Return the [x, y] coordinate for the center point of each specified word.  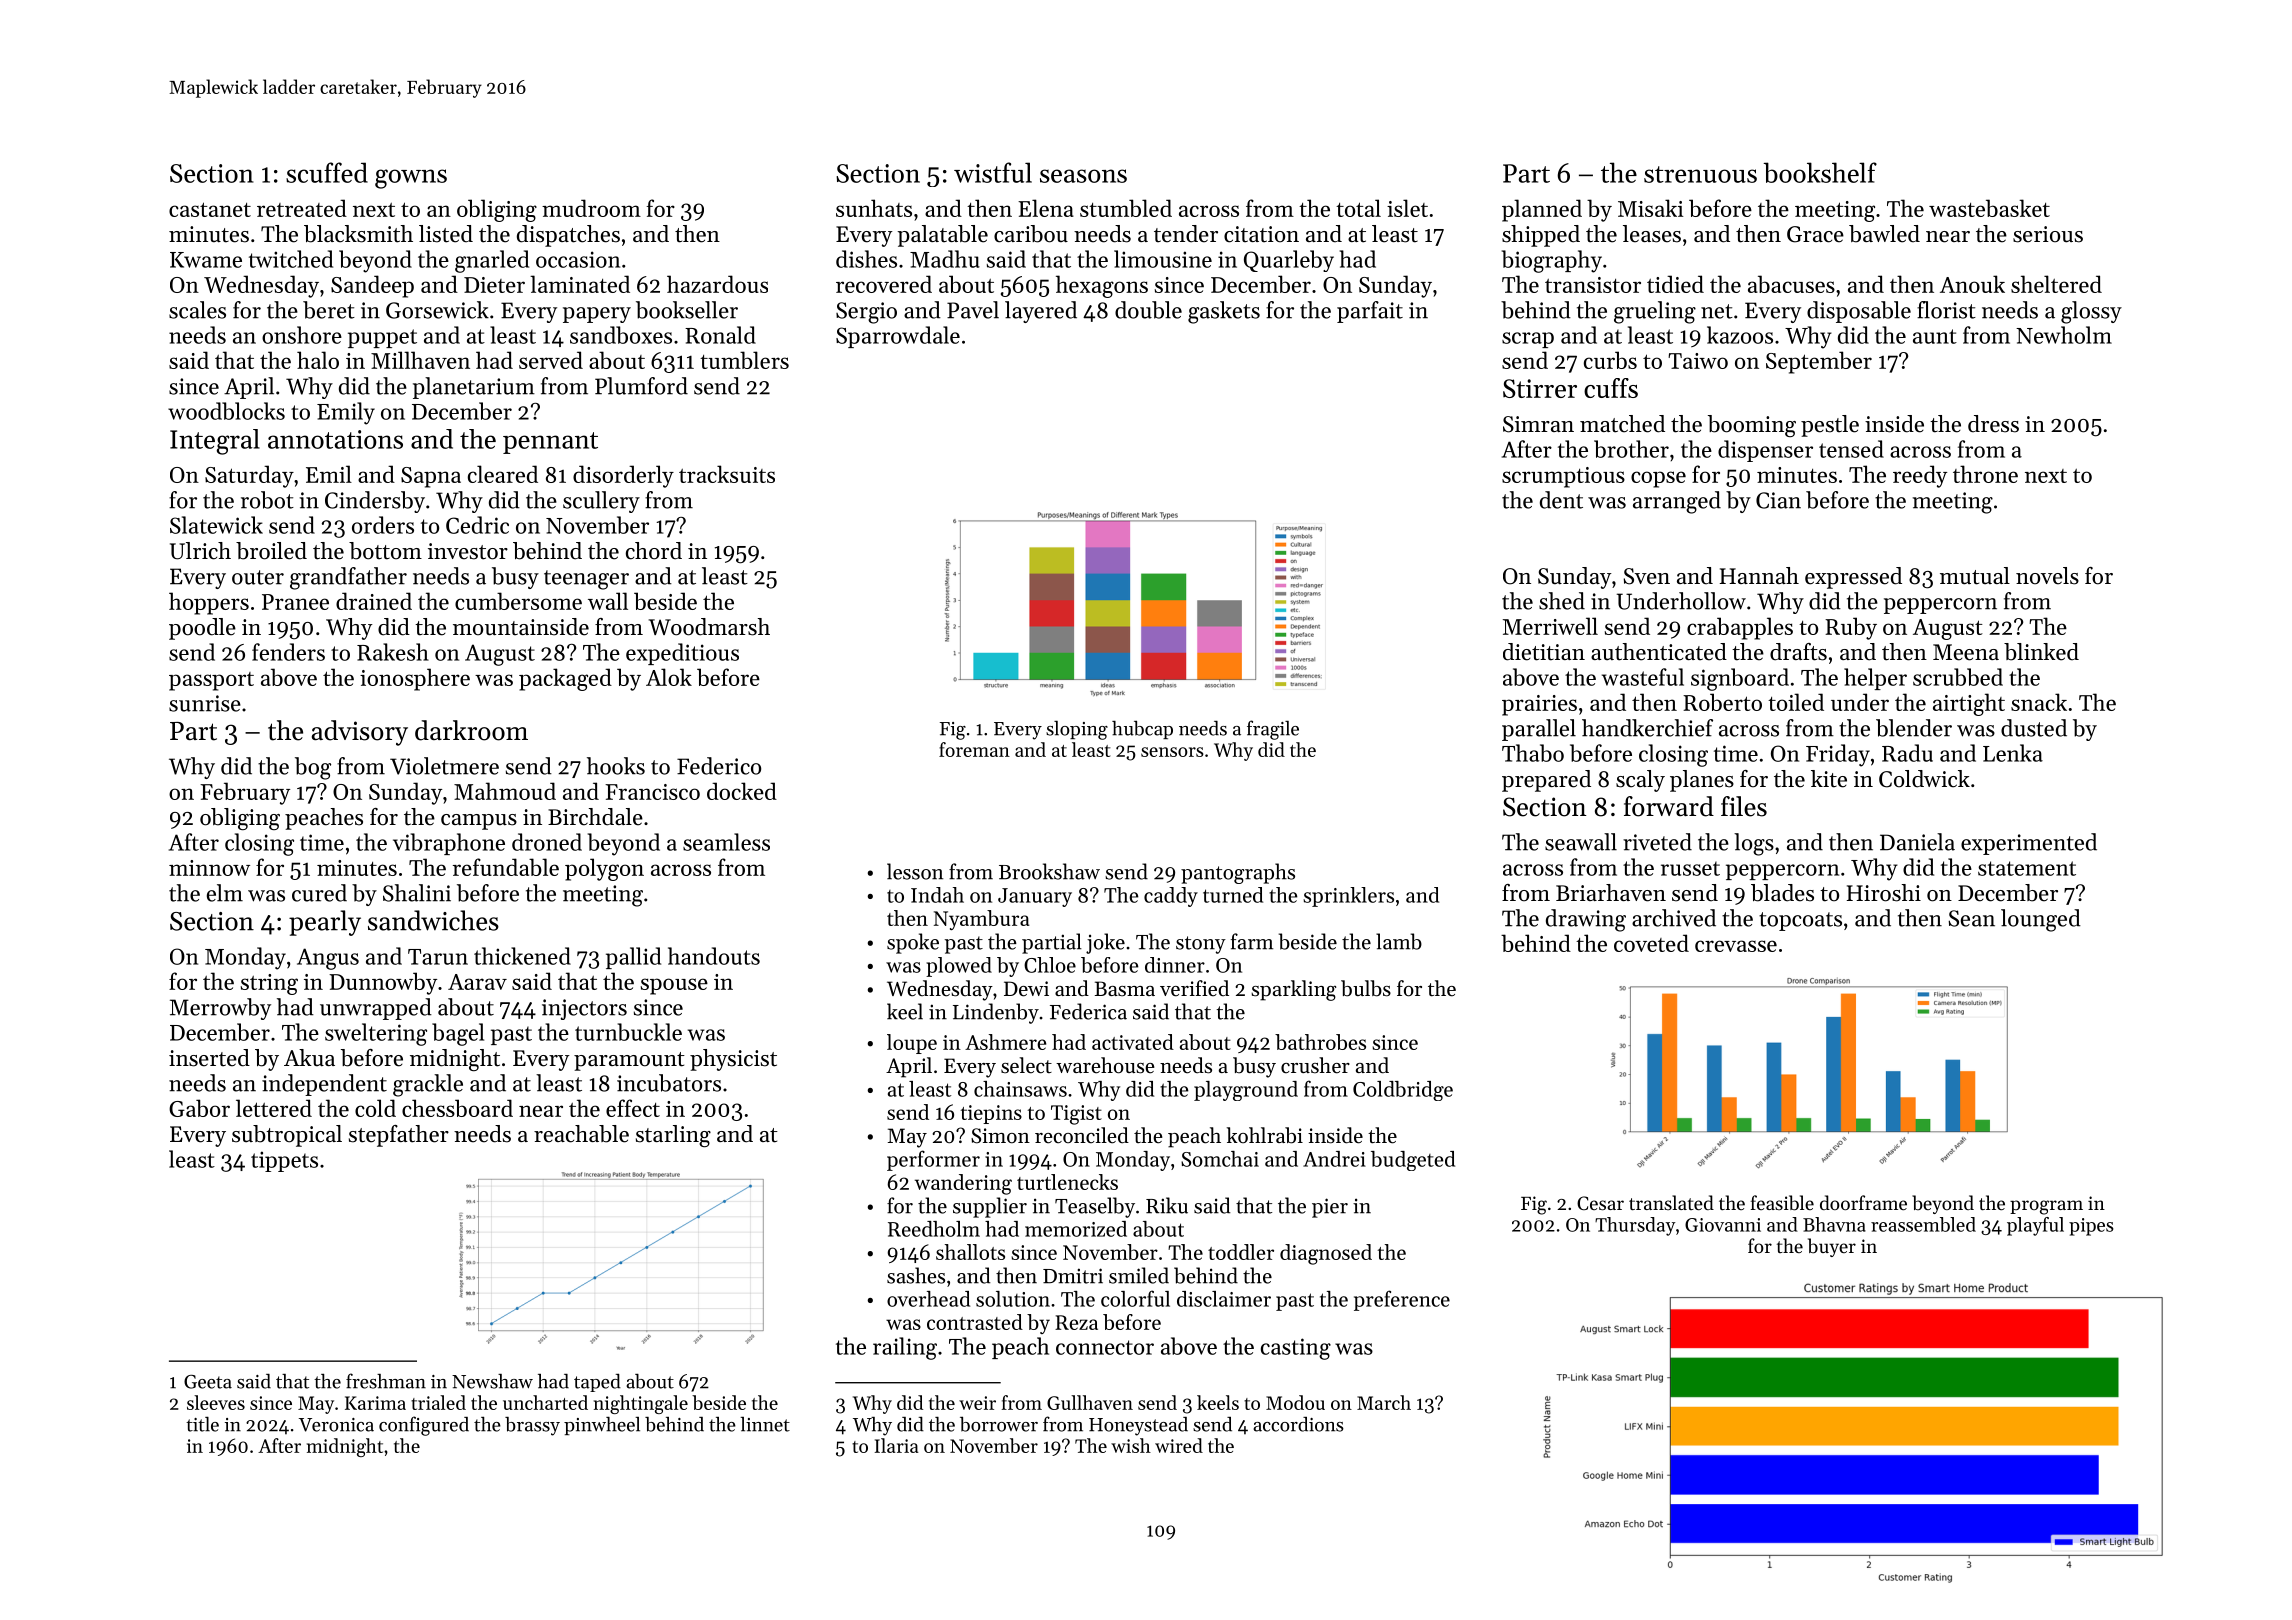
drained [374, 601]
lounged [2041, 920]
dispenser [1765, 451]
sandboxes [621, 335]
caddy [1171, 897]
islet [1407, 208]
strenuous [1700, 174]
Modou [1295, 1402]
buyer [1832, 1247]
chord [654, 551]
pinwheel [602, 1426]
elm [225, 893]
